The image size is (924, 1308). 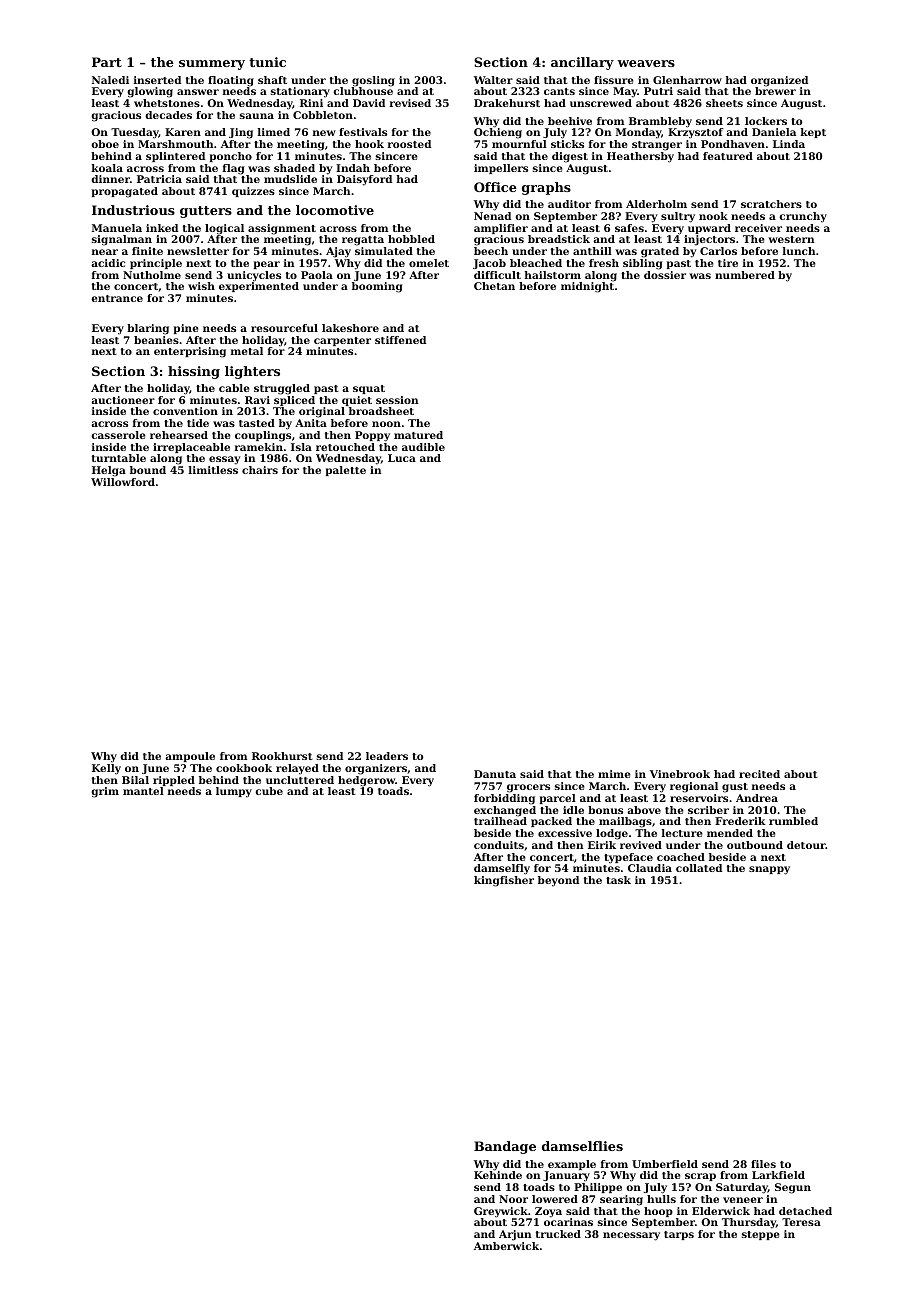 I want to click on lunch, so click(x=799, y=251).
